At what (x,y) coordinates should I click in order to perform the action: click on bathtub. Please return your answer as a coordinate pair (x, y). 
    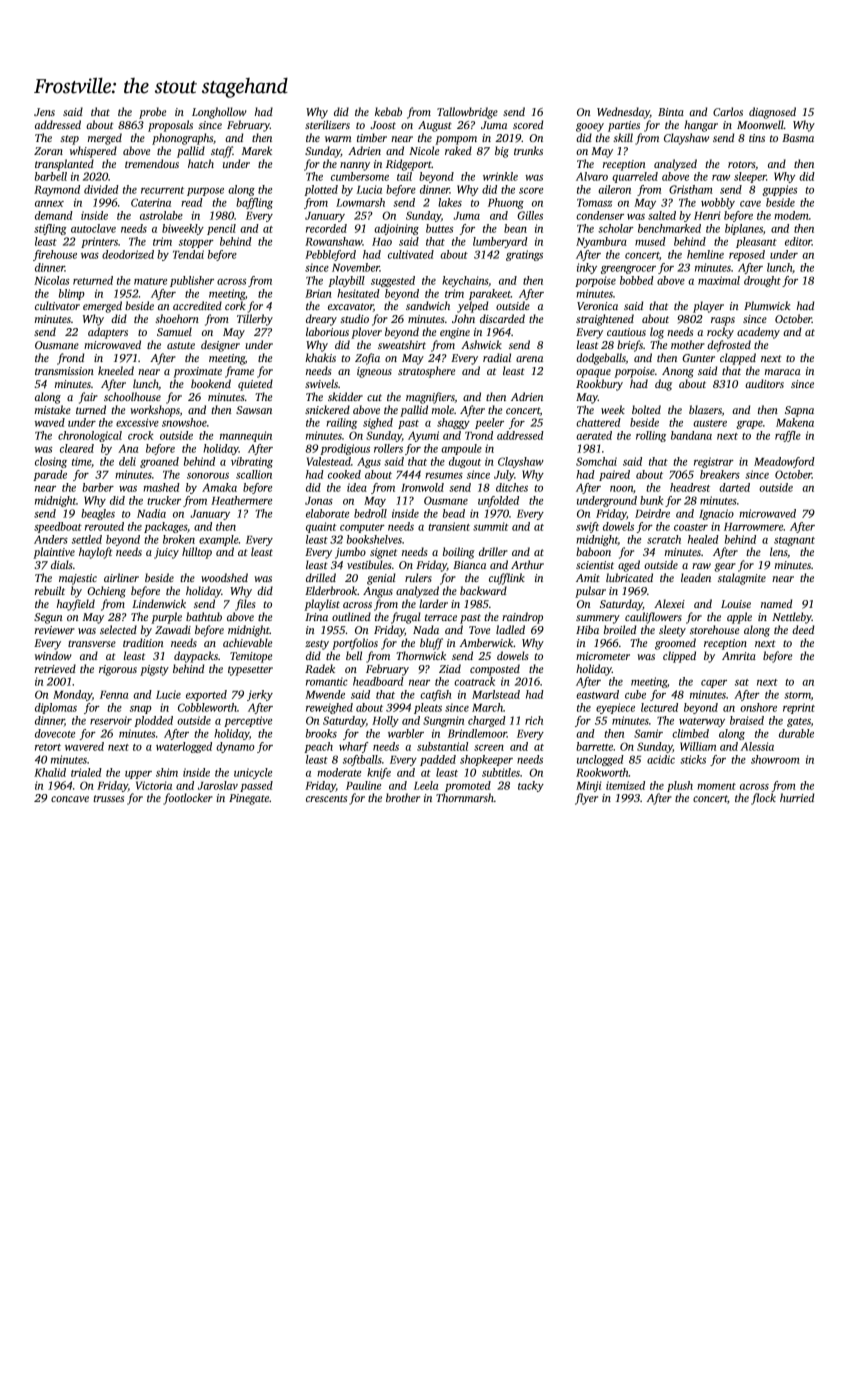
    Looking at the image, I should click on (204, 616).
